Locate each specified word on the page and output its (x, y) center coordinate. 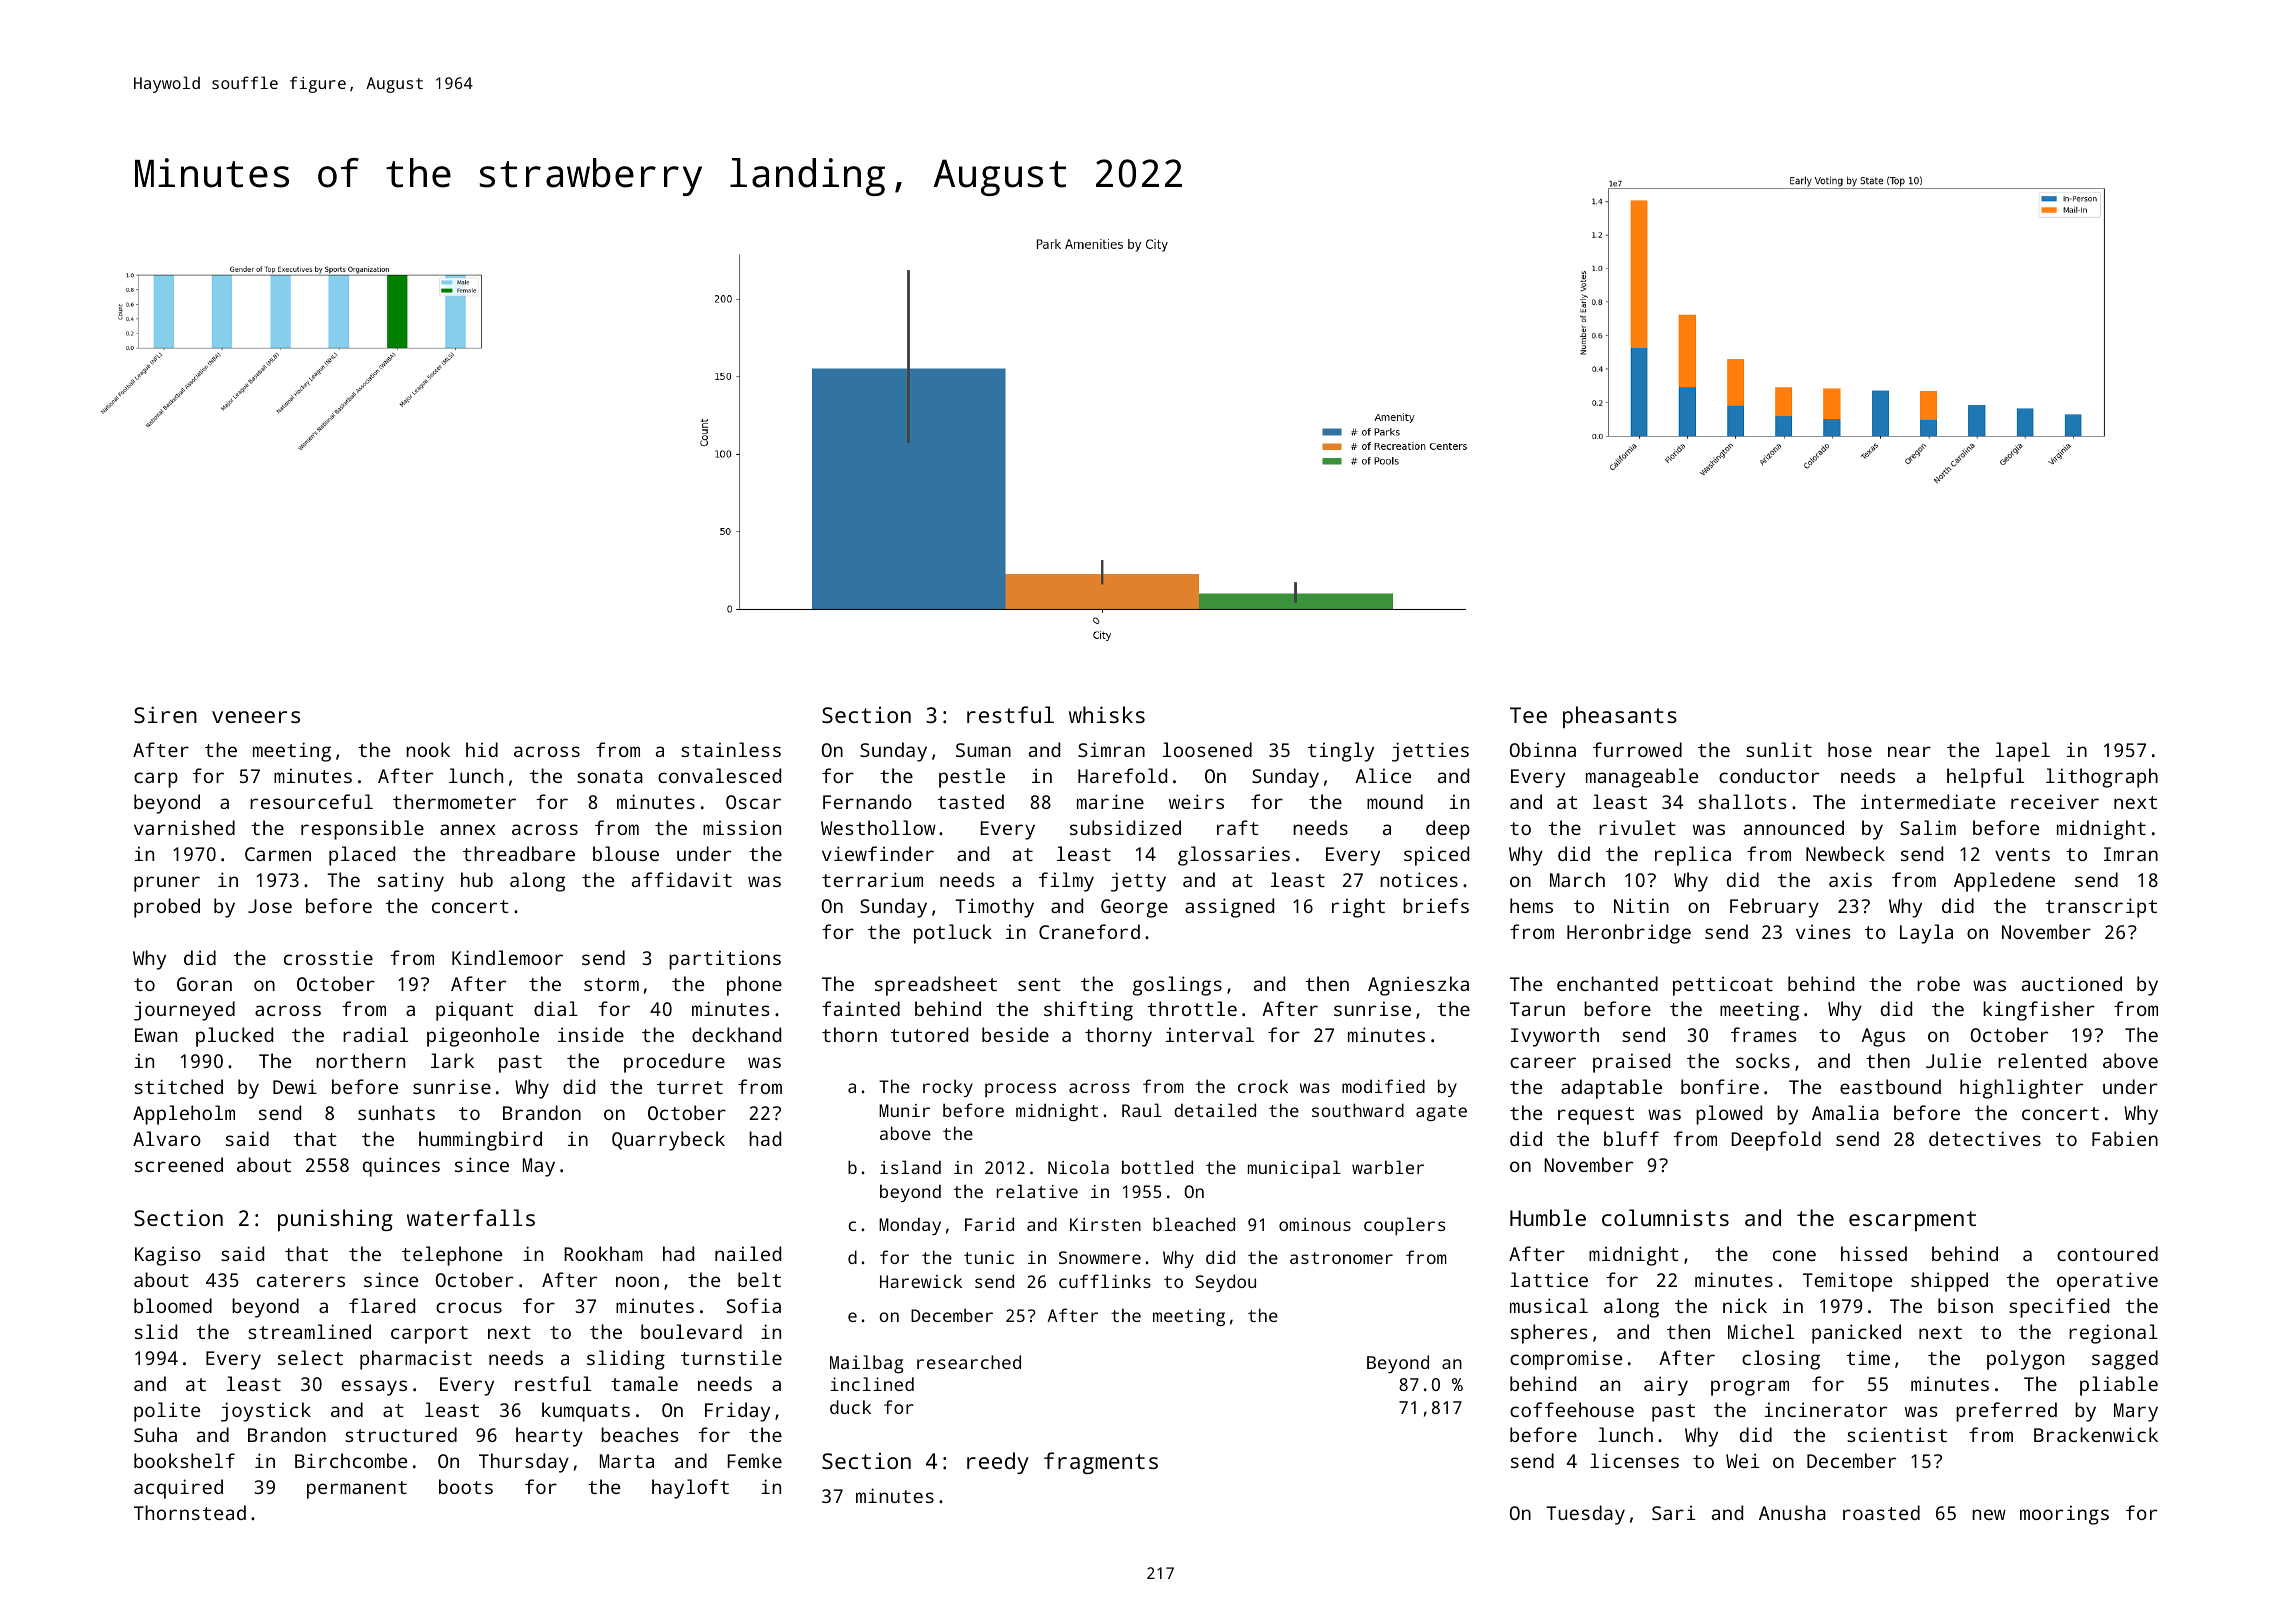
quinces (401, 1167)
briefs (1436, 905)
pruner (167, 884)
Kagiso (168, 1256)
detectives (1985, 1138)
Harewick (921, 1281)
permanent (357, 1490)
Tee (1528, 715)
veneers (256, 717)
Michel (1761, 1331)
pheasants (1620, 717)
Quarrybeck (668, 1141)
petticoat (1723, 986)
